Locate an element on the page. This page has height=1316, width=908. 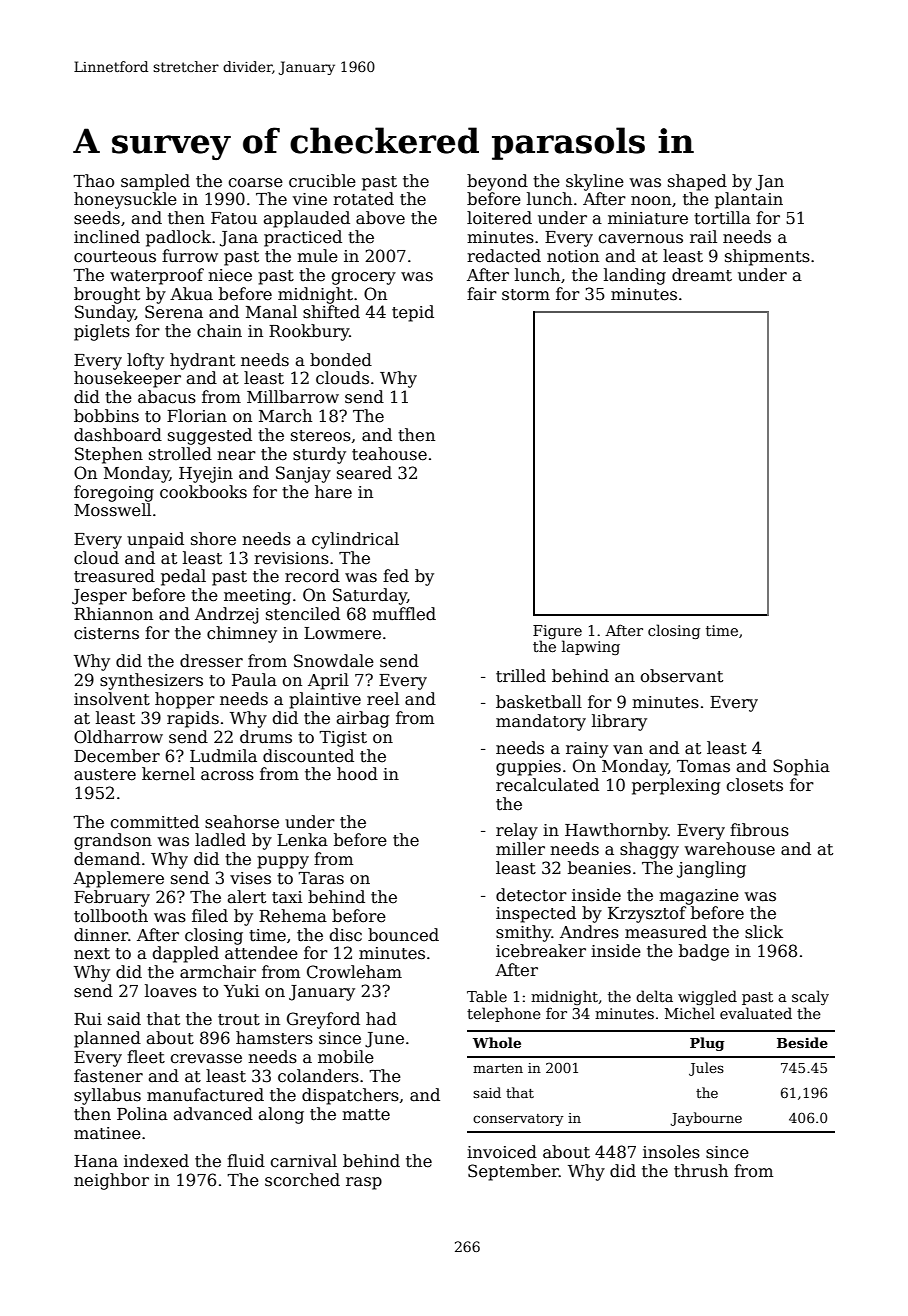
seeds is located at coordinates (97, 218).
